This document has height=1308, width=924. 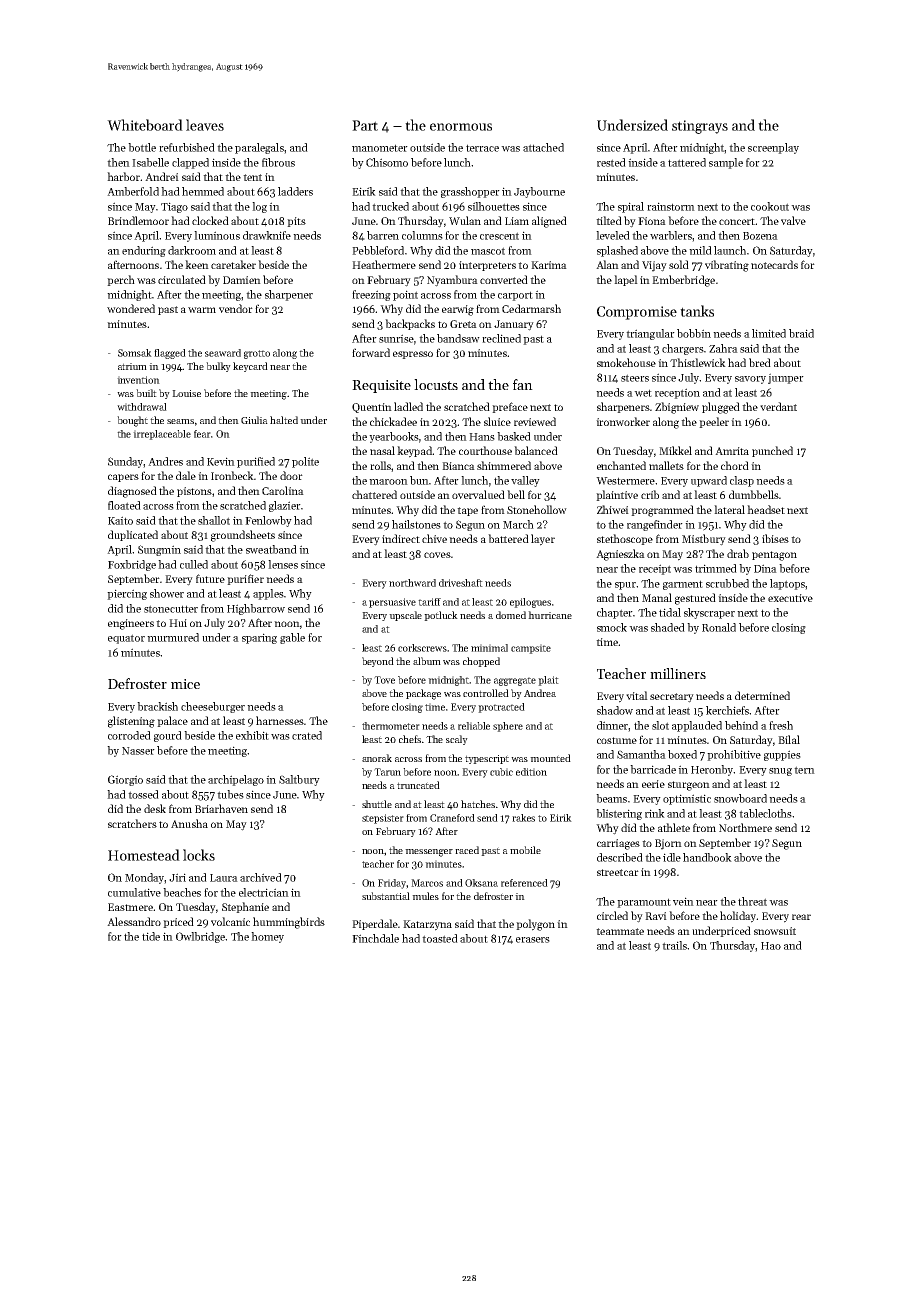 What do you see at coordinates (772, 451) in the document?
I see `punched` at bounding box center [772, 451].
